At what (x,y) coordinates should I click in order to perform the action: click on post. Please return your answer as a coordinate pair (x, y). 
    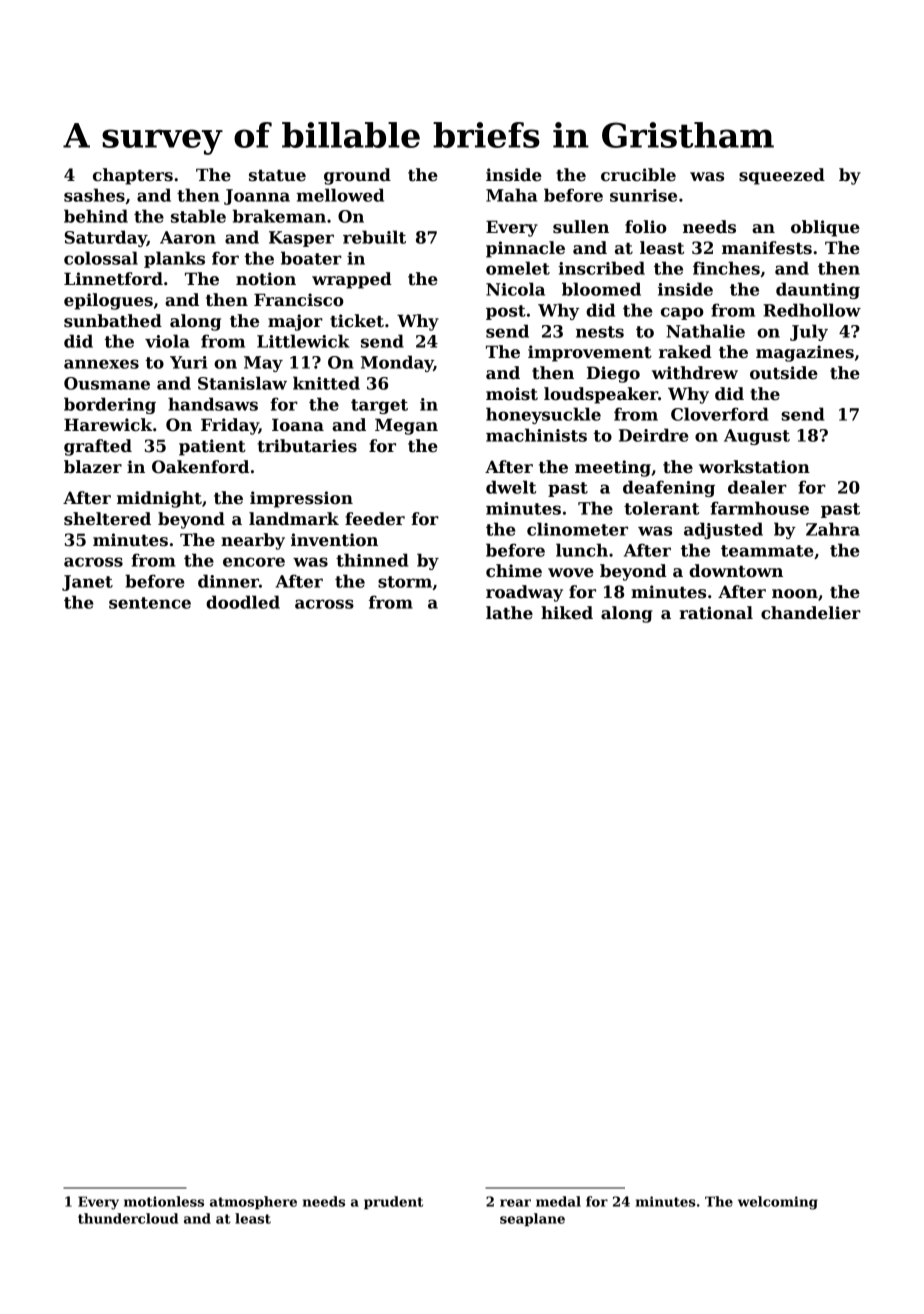
    Looking at the image, I should click on (506, 312).
